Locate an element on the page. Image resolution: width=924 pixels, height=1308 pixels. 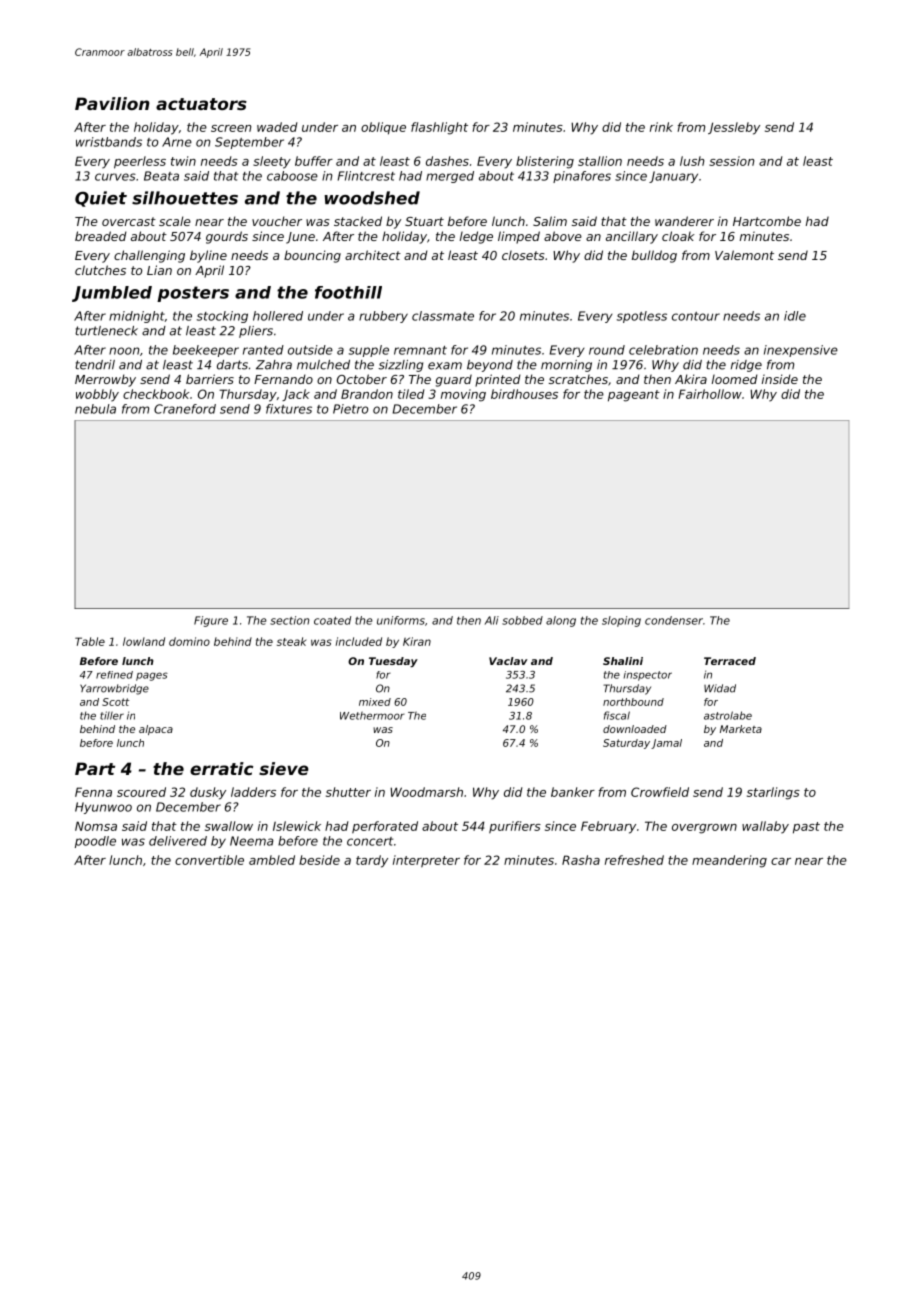
moving is located at coordinates (463, 395).
